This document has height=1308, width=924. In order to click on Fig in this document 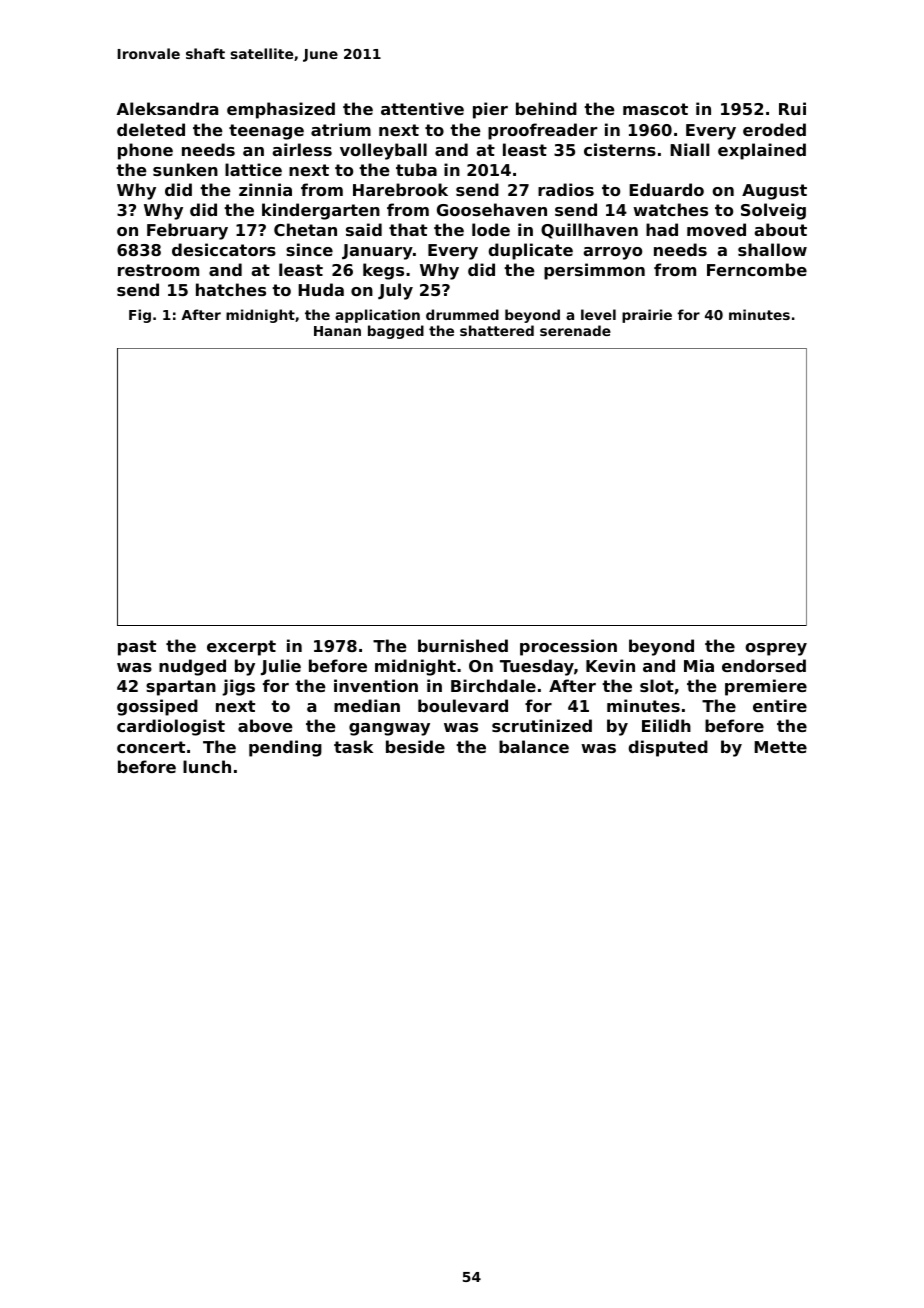, I will do `click(140, 316)`.
